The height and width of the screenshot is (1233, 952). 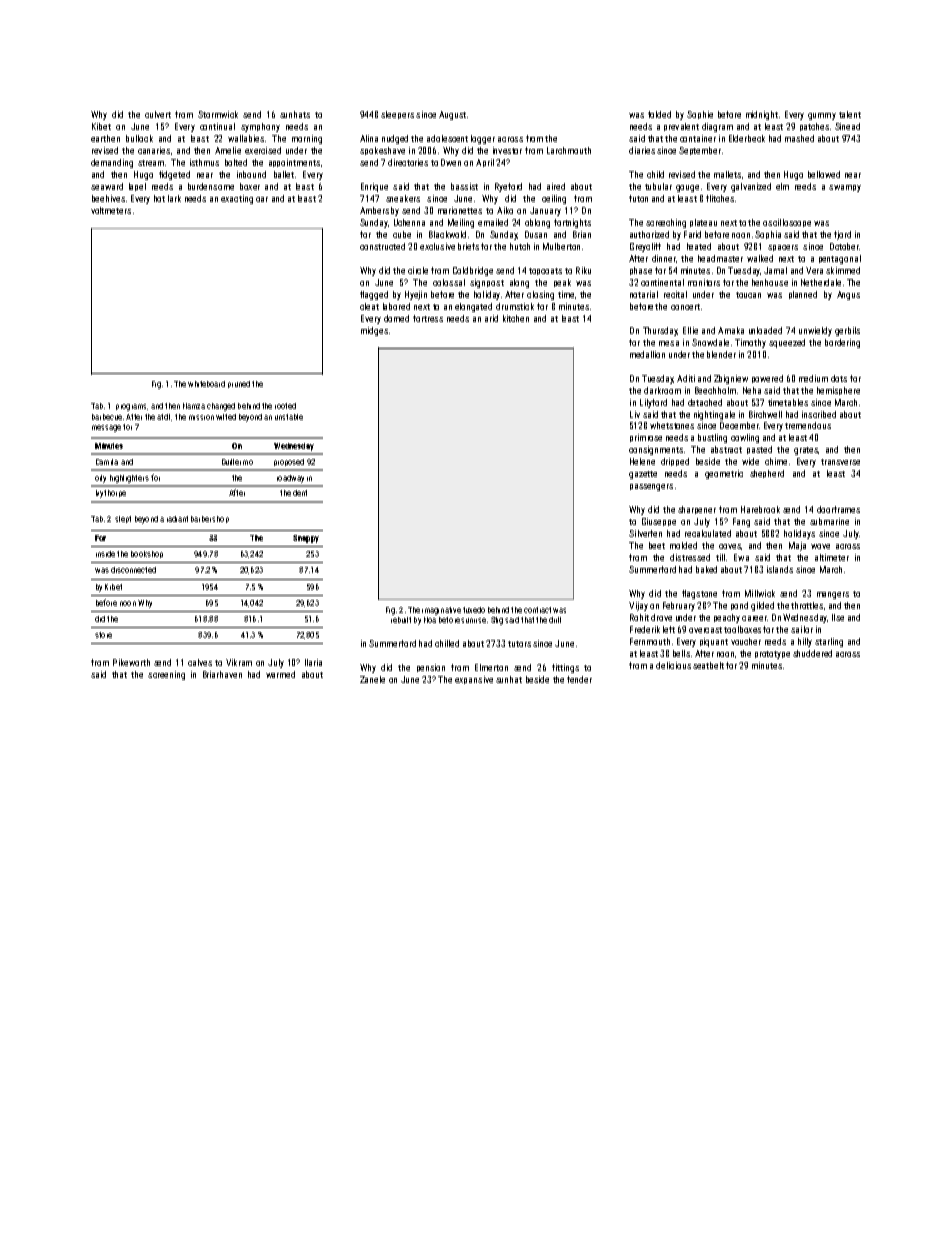 I want to click on warmed, so click(x=280, y=674).
